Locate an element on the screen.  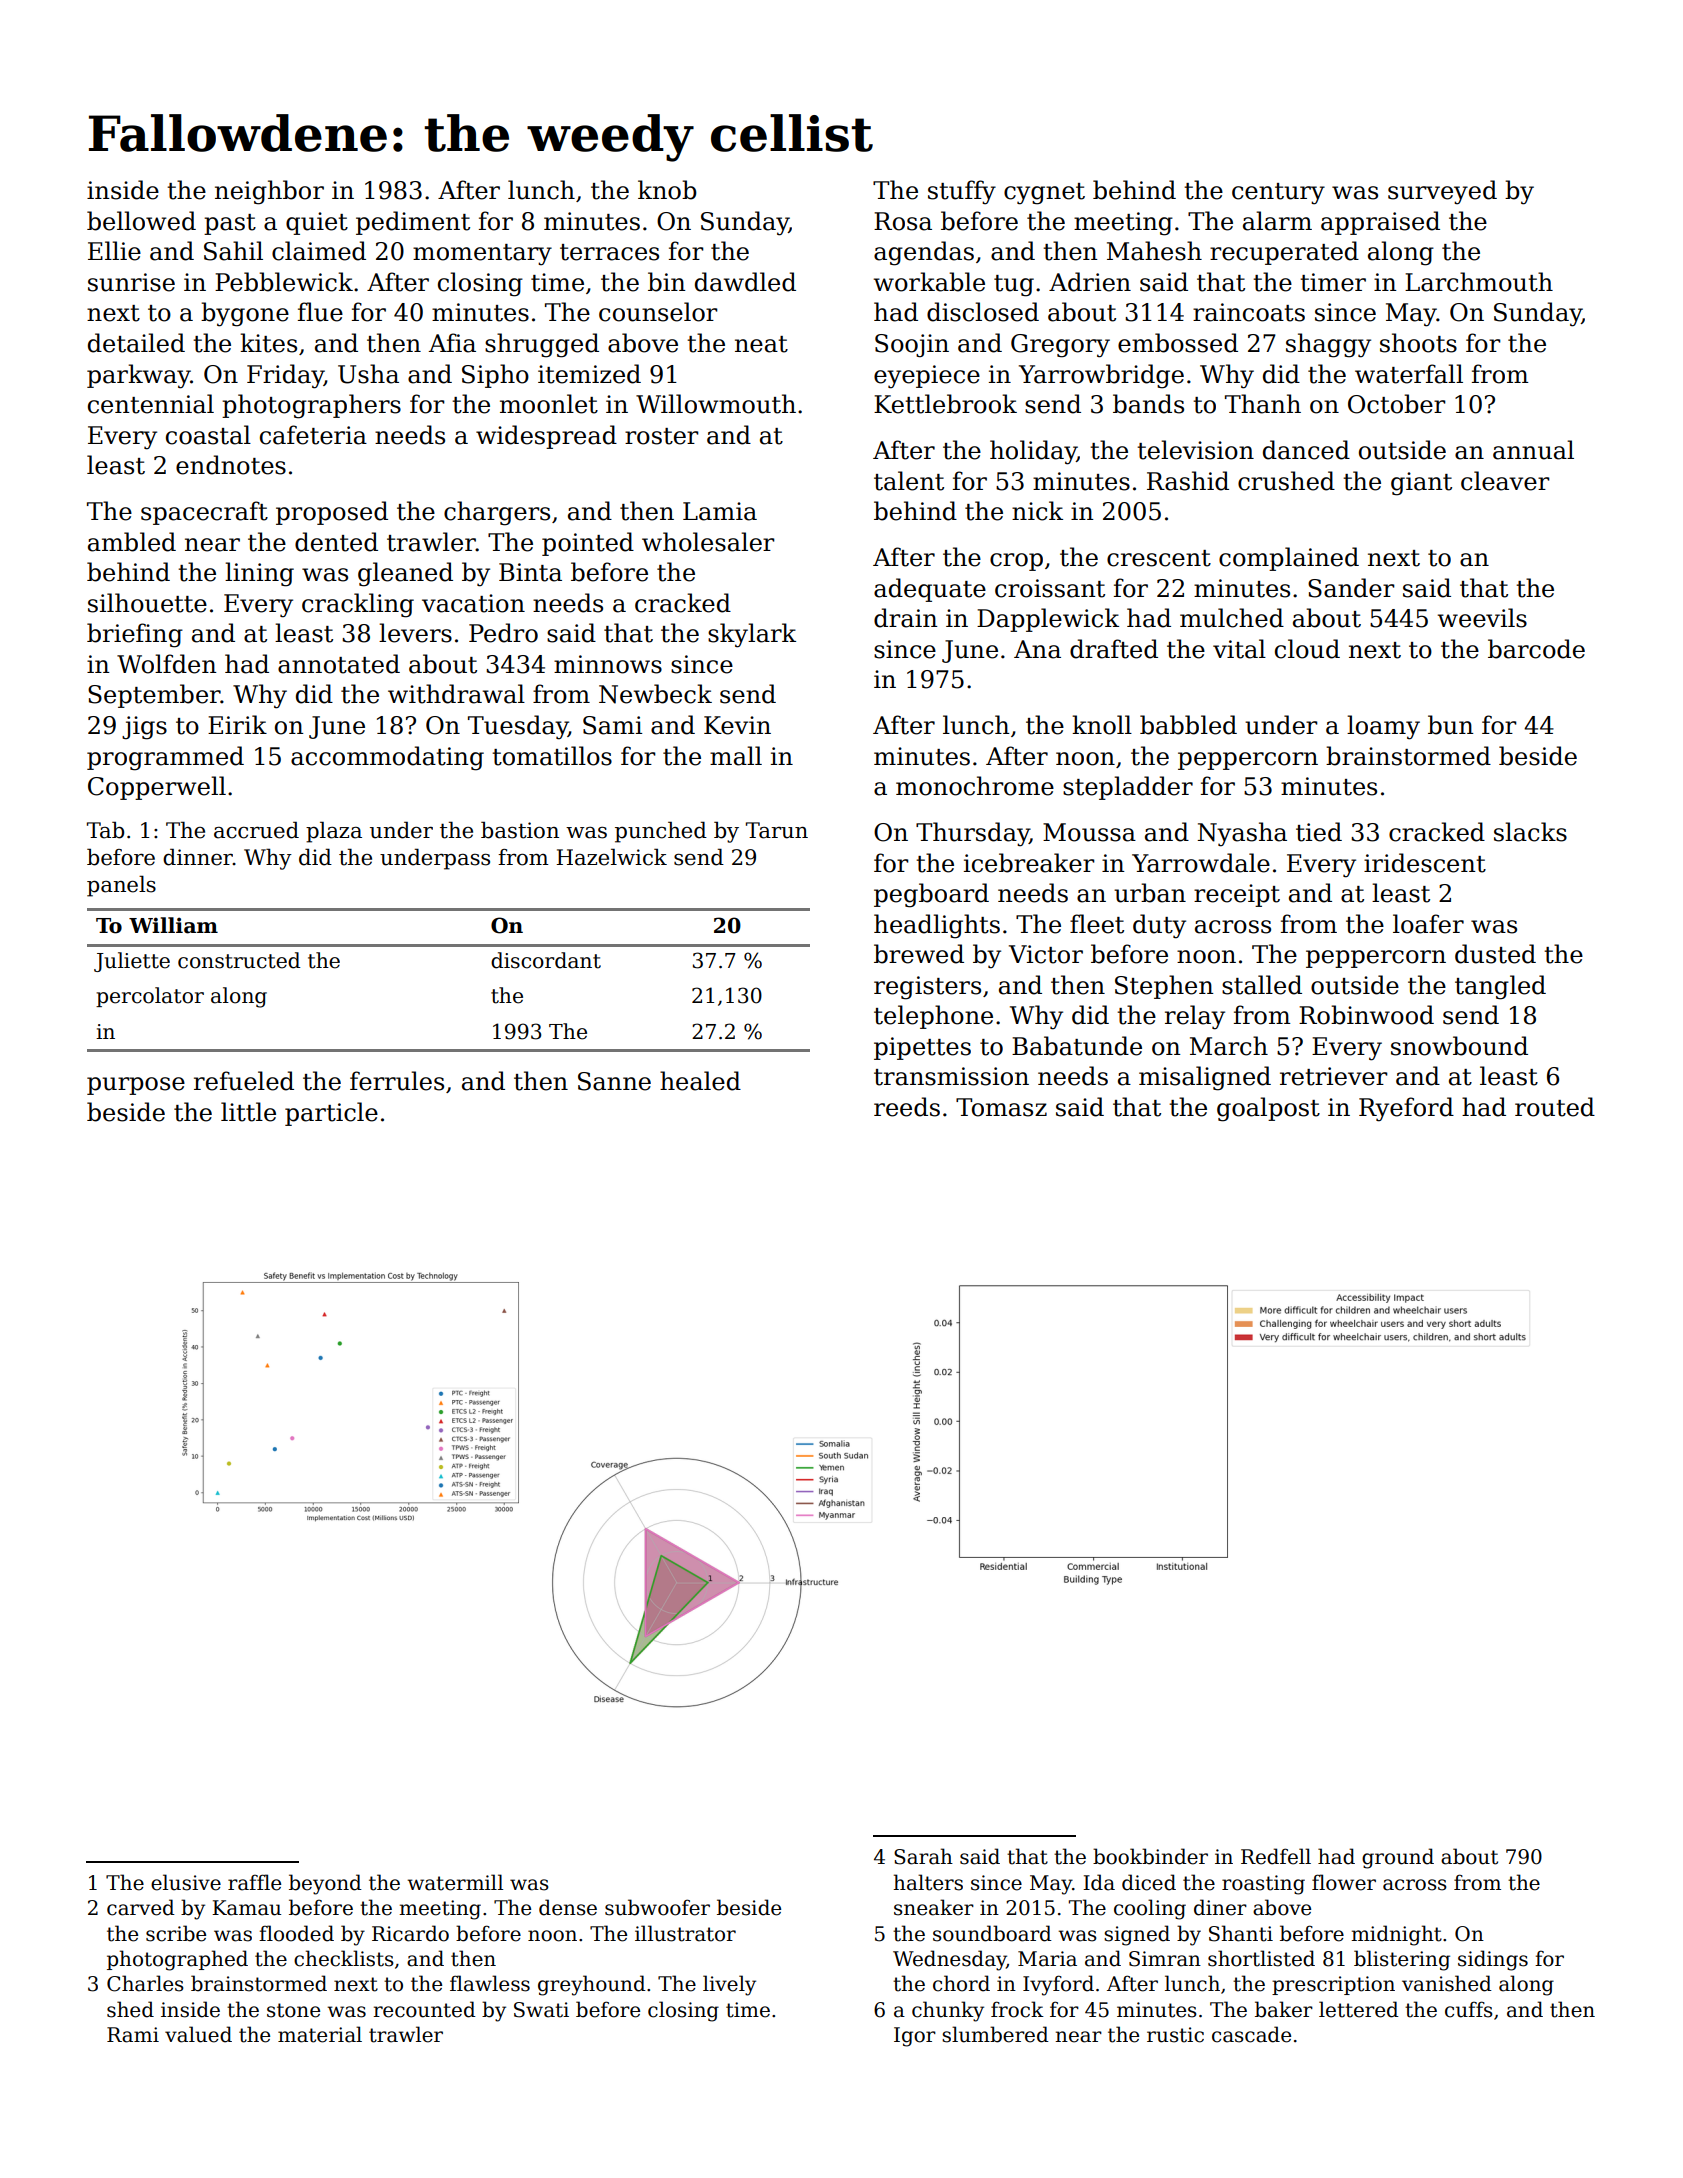
stalled is located at coordinates (1262, 985).
